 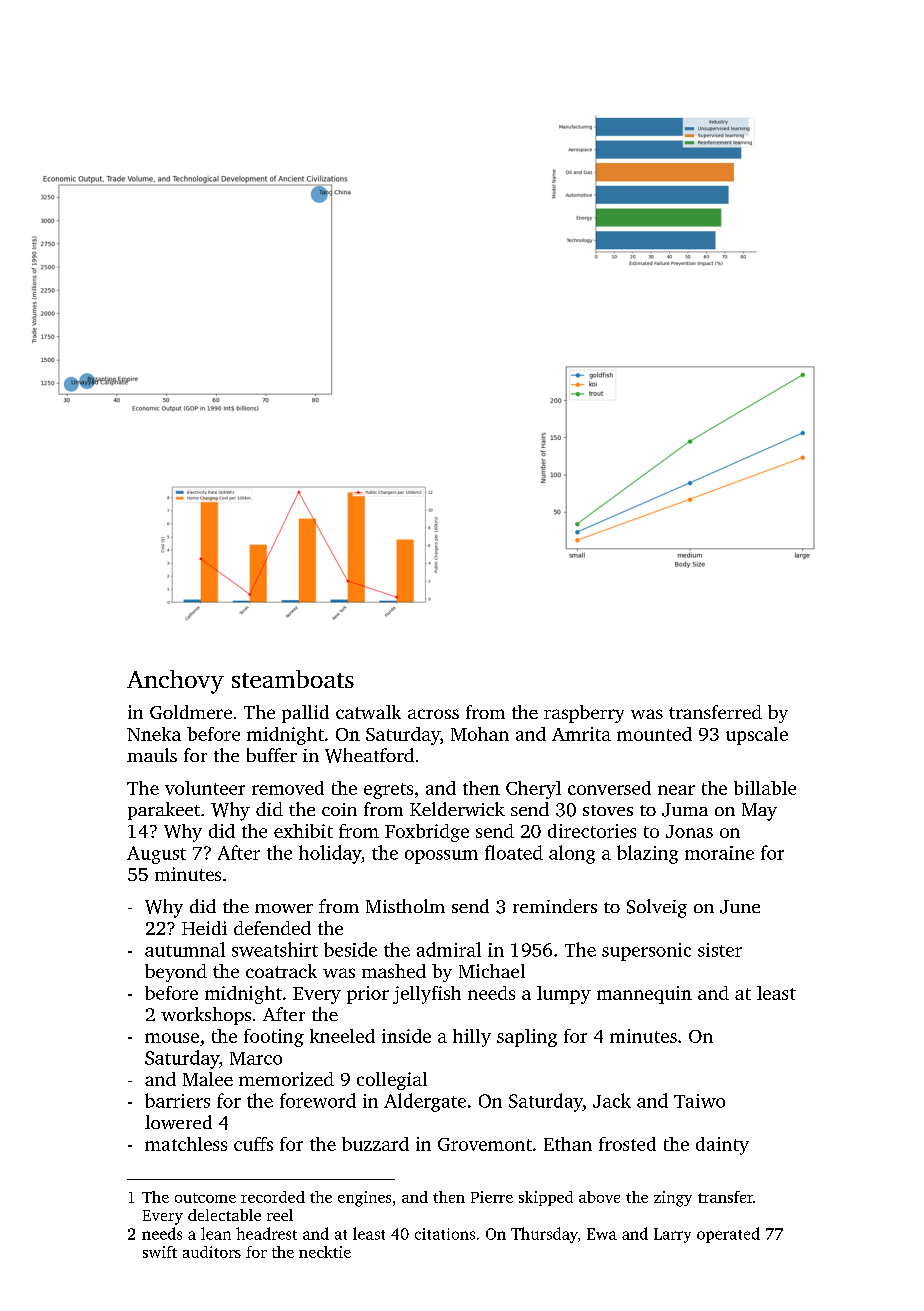 What do you see at coordinates (266, 1233) in the screenshot?
I see `headrest` at bounding box center [266, 1233].
